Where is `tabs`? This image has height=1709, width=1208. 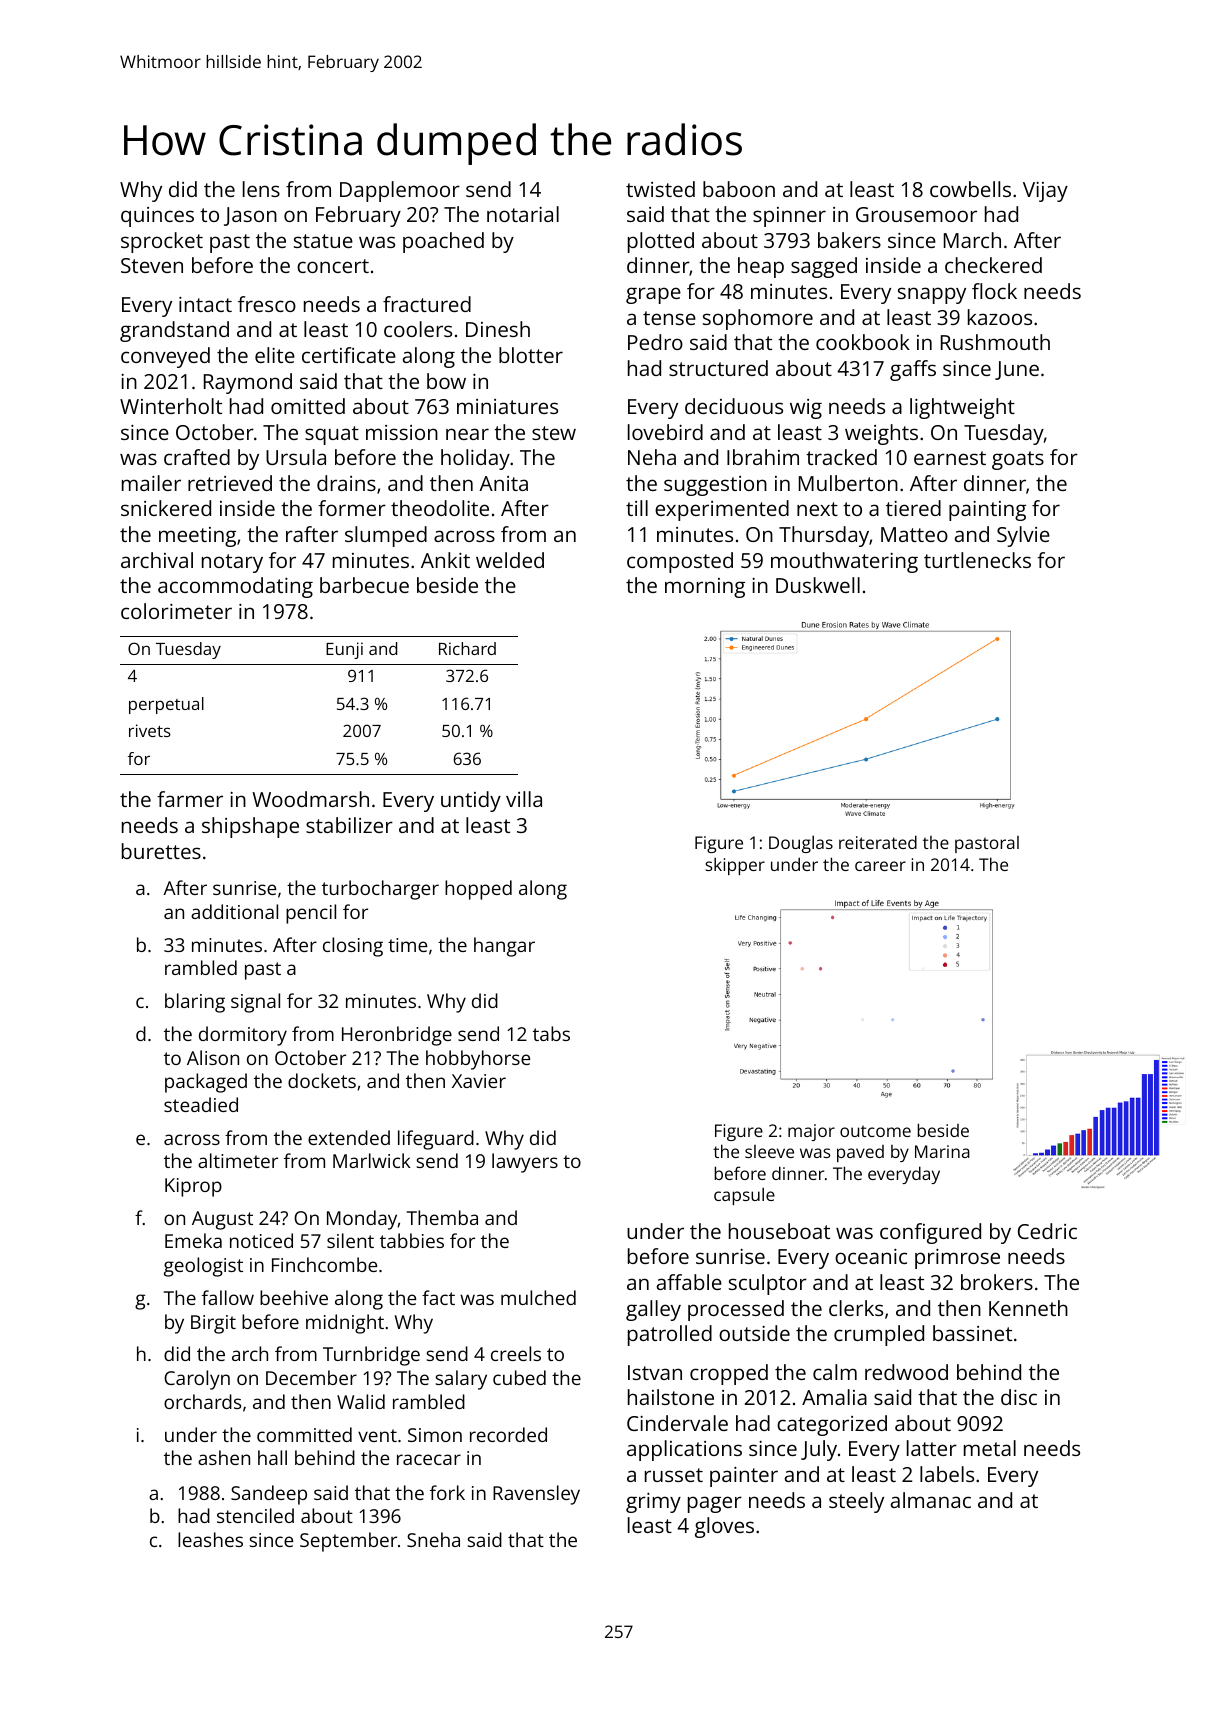 tabs is located at coordinates (551, 1033).
